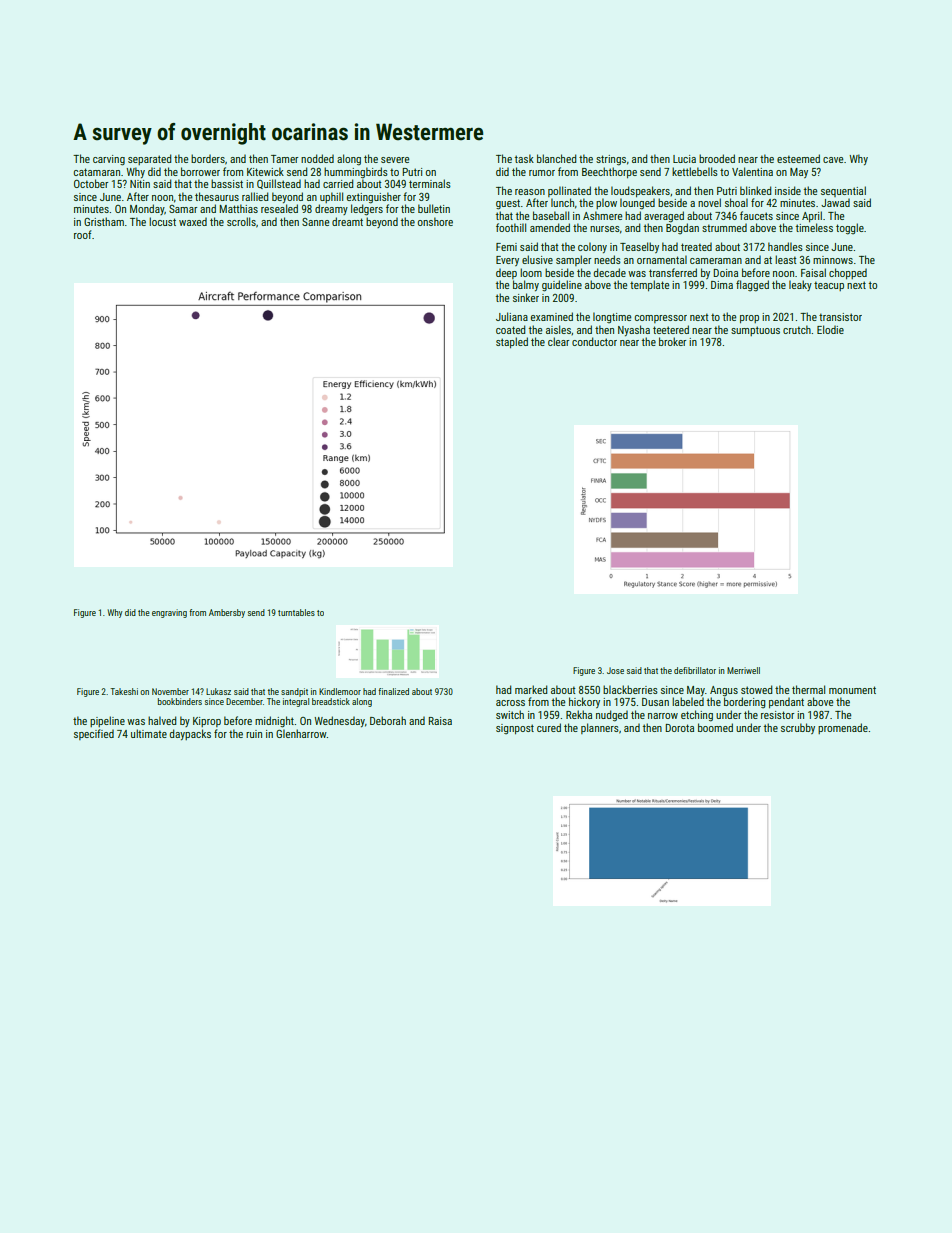  What do you see at coordinates (830, 329) in the screenshot?
I see `Elodie` at bounding box center [830, 329].
